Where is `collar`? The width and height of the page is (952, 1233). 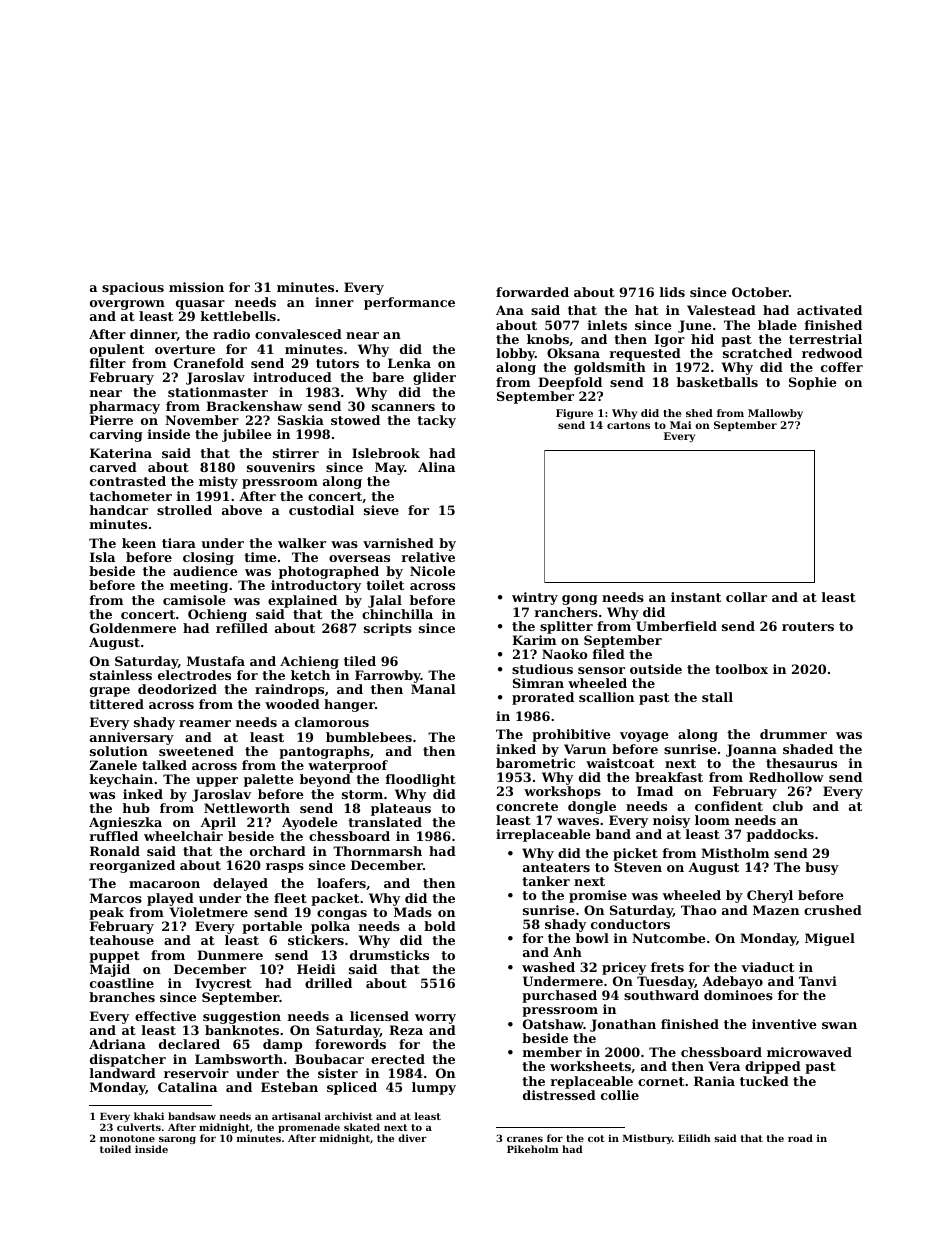 collar is located at coordinates (746, 597).
